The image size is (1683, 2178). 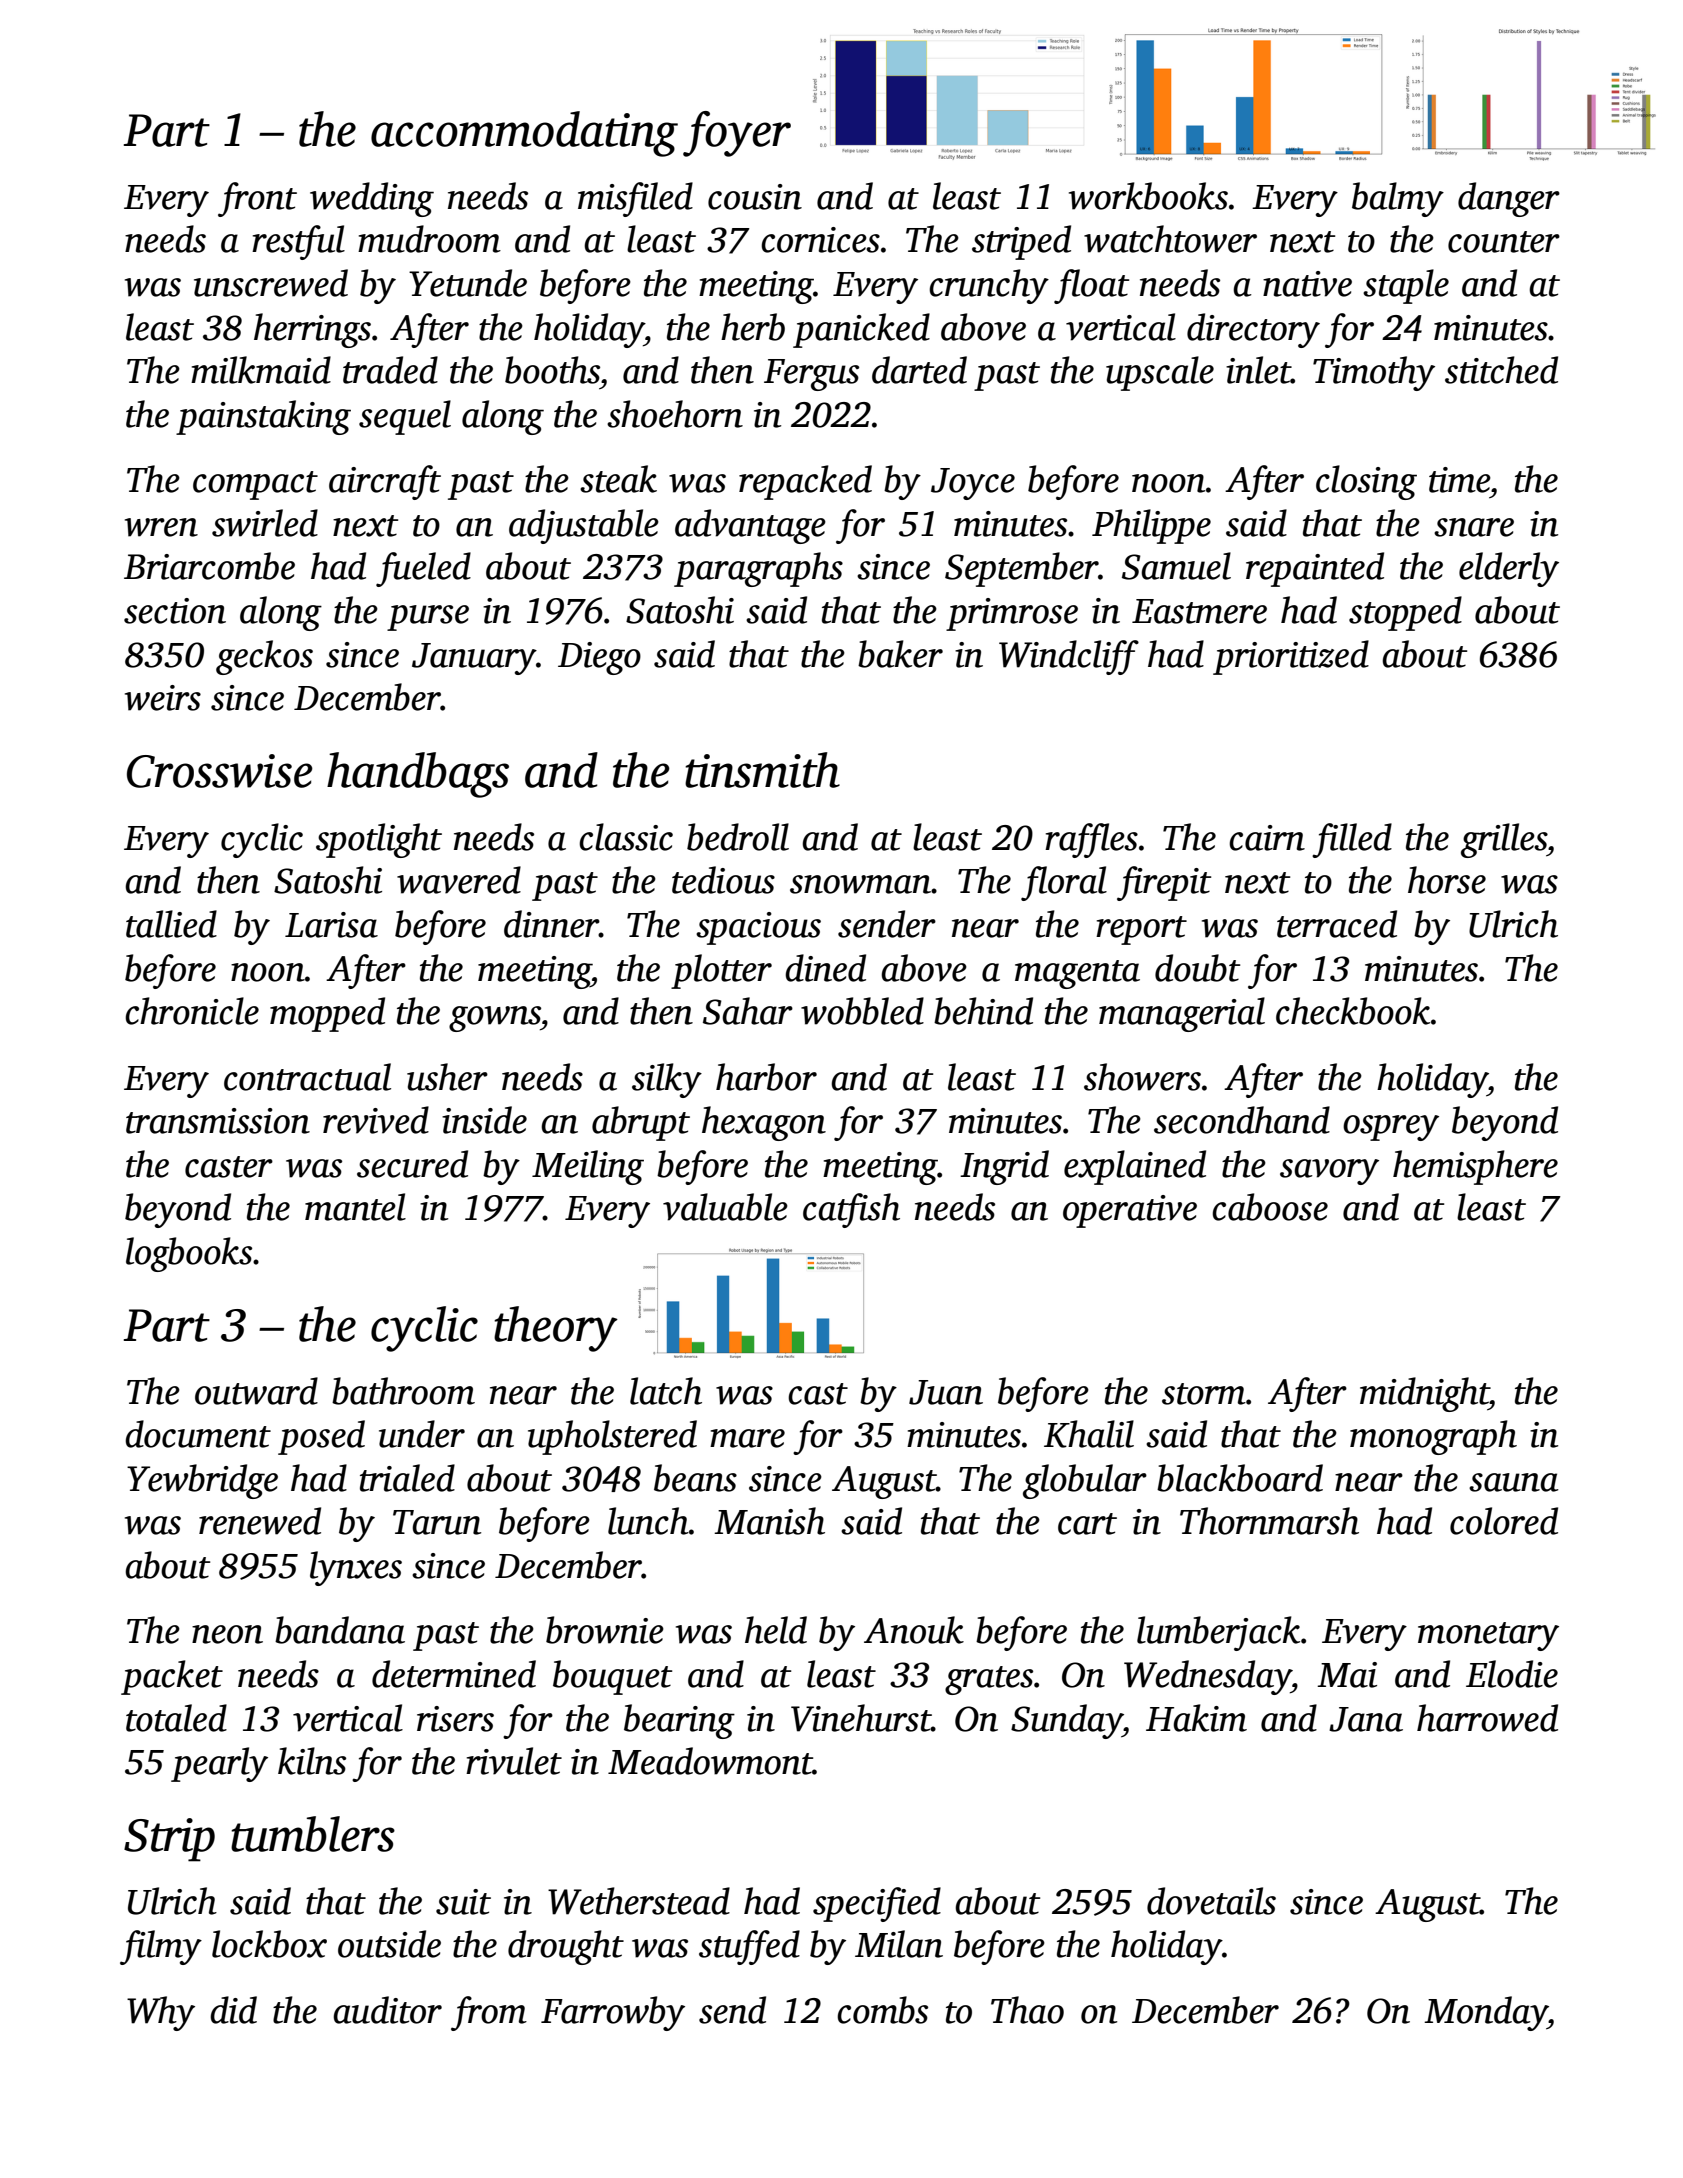 What do you see at coordinates (447, 1077) in the image?
I see `usher` at bounding box center [447, 1077].
